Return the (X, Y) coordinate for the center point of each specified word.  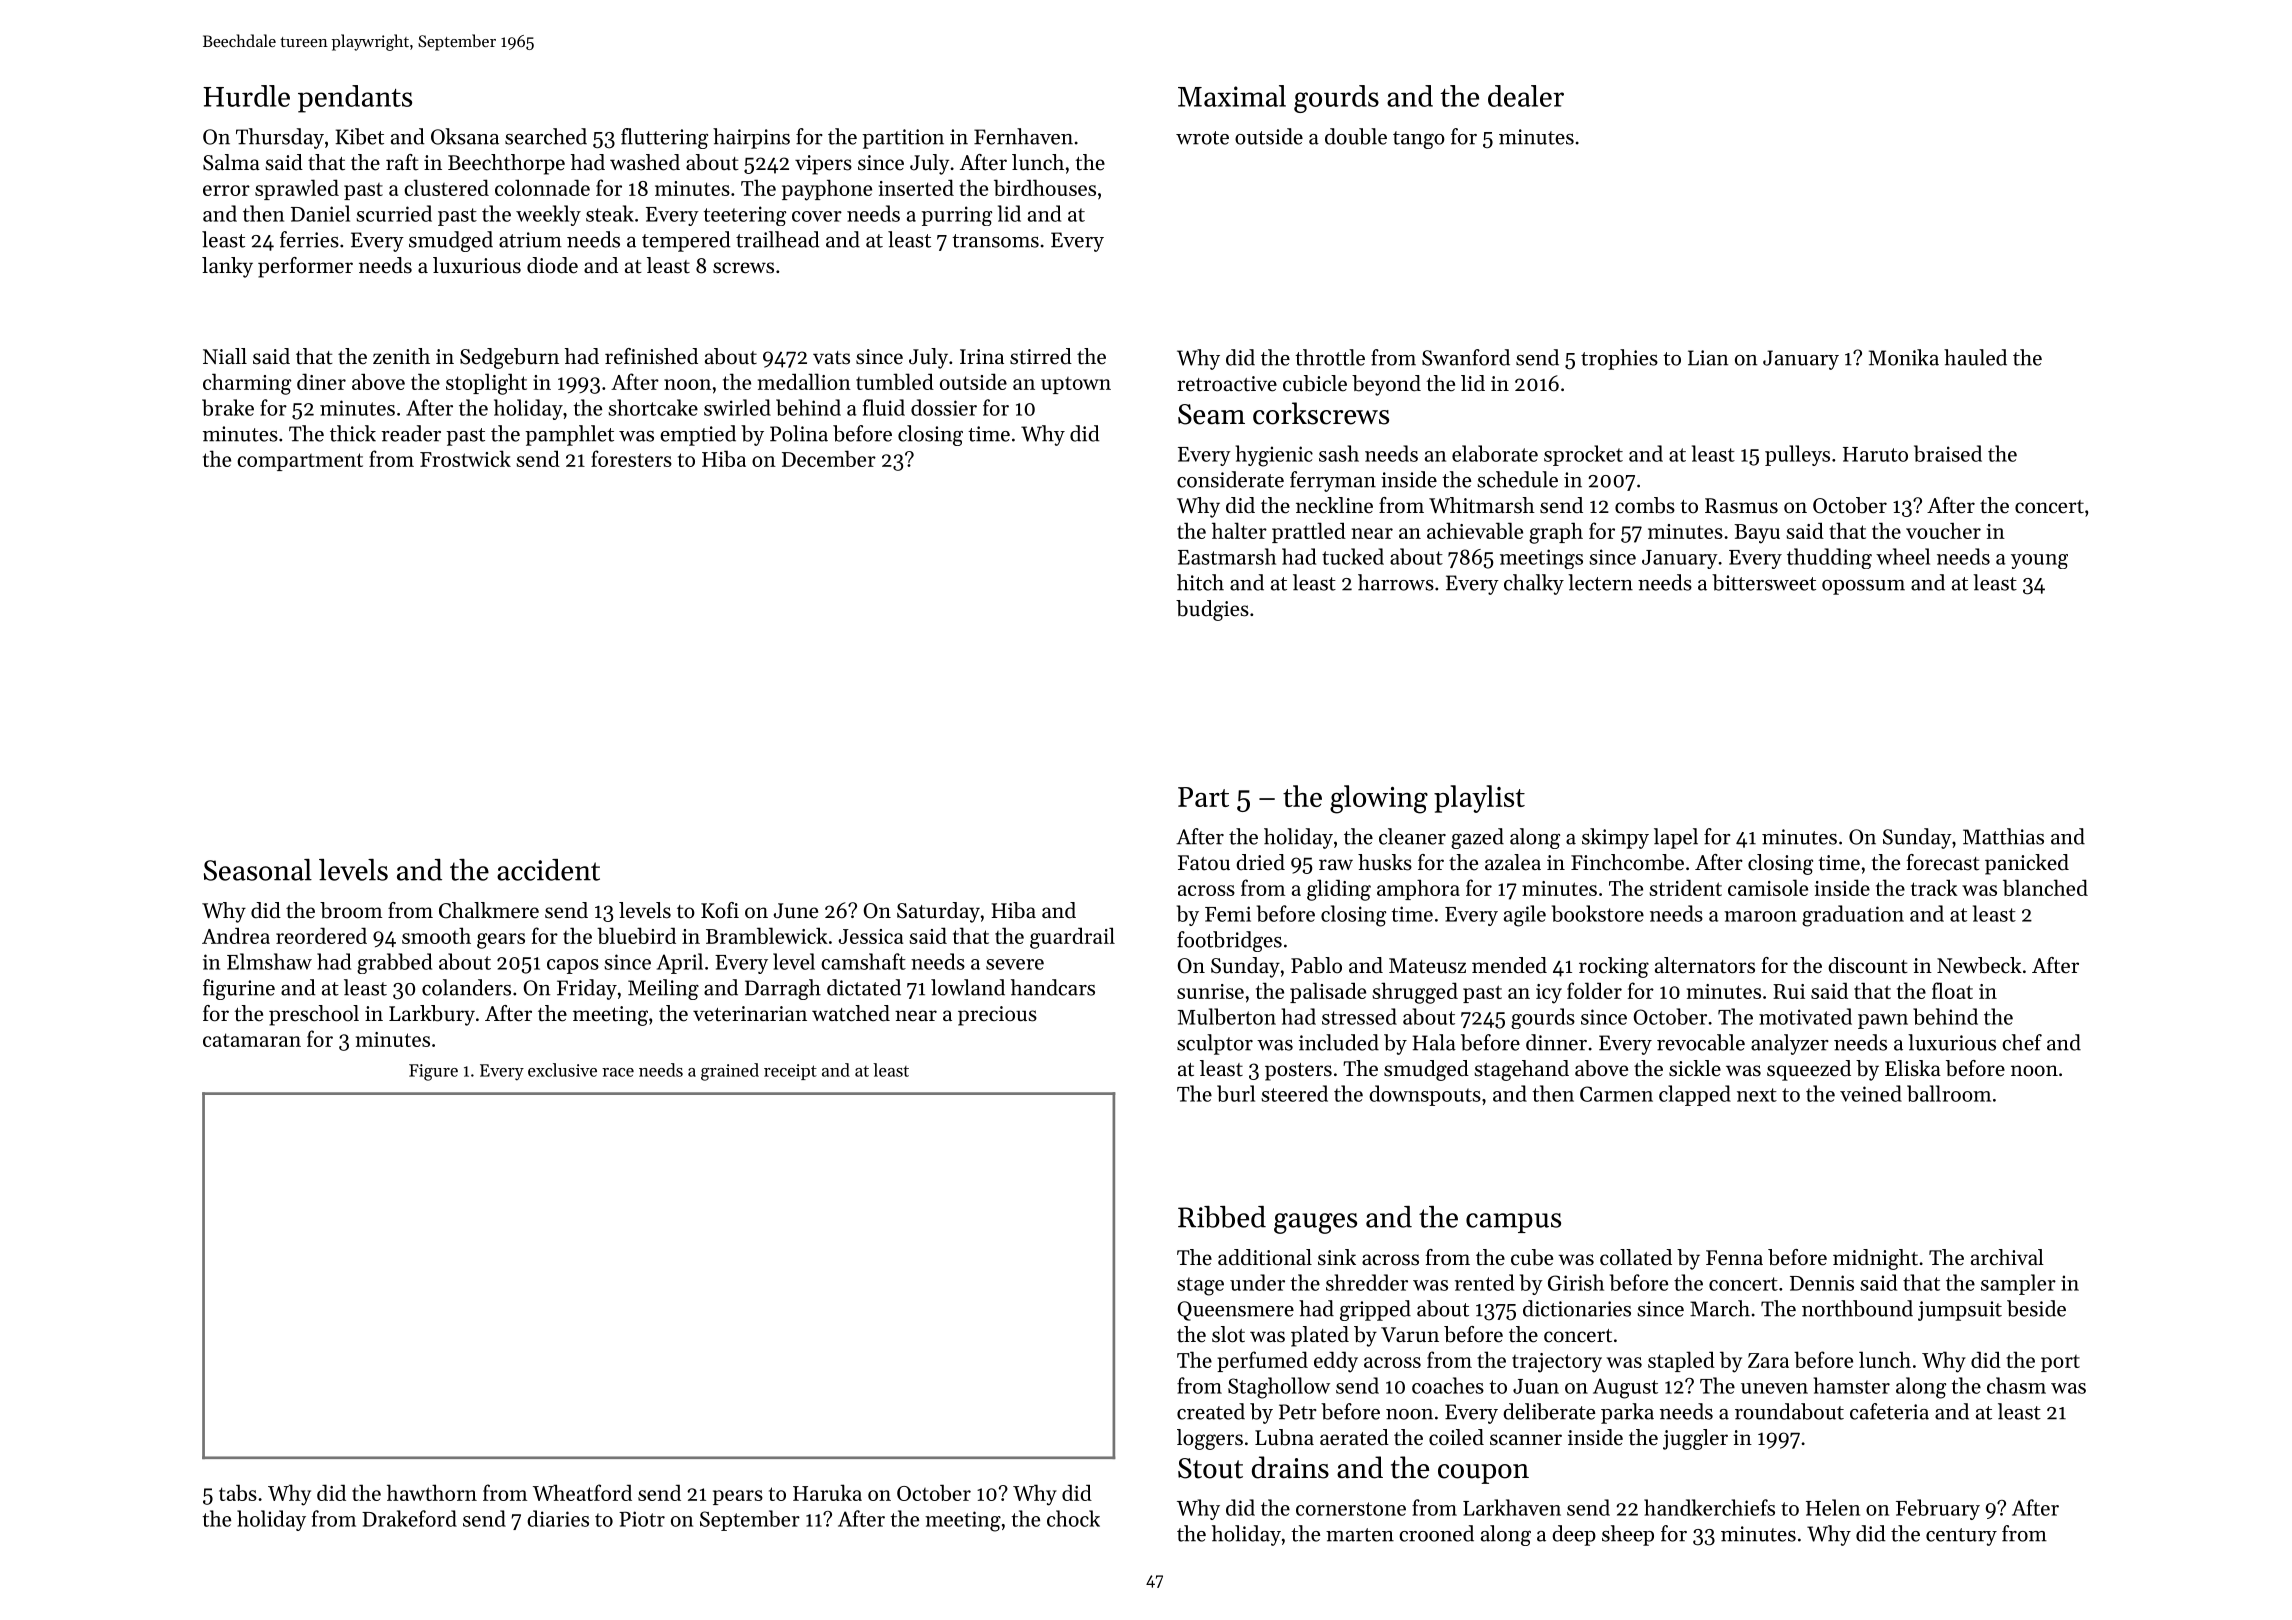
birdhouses (1045, 187)
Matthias (2003, 836)
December (829, 458)
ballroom (1949, 1093)
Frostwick (465, 458)
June (796, 911)
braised (1948, 453)
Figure (433, 1072)
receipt (790, 1072)
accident (548, 870)
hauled (1975, 357)
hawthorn (432, 1492)
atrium (530, 240)
